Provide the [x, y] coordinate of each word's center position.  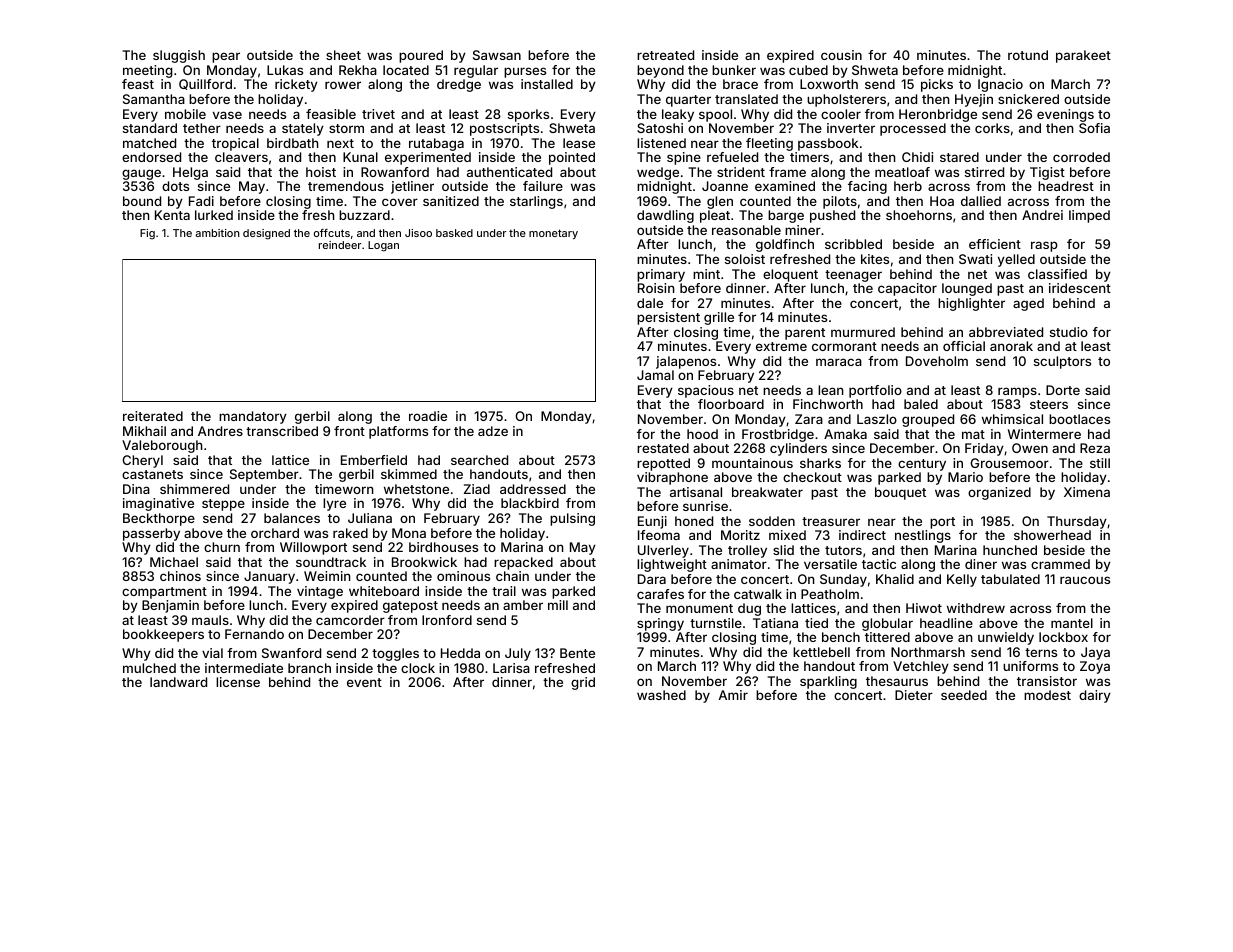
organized [999, 493]
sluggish [179, 56]
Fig [147, 234]
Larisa [511, 668]
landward [178, 682]
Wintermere [1044, 434]
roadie [428, 416]
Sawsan [497, 55]
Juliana [370, 518]
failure [543, 186]
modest [1047, 695]
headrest [1066, 186]
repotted [663, 464]
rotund [1028, 55]
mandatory [253, 417]
